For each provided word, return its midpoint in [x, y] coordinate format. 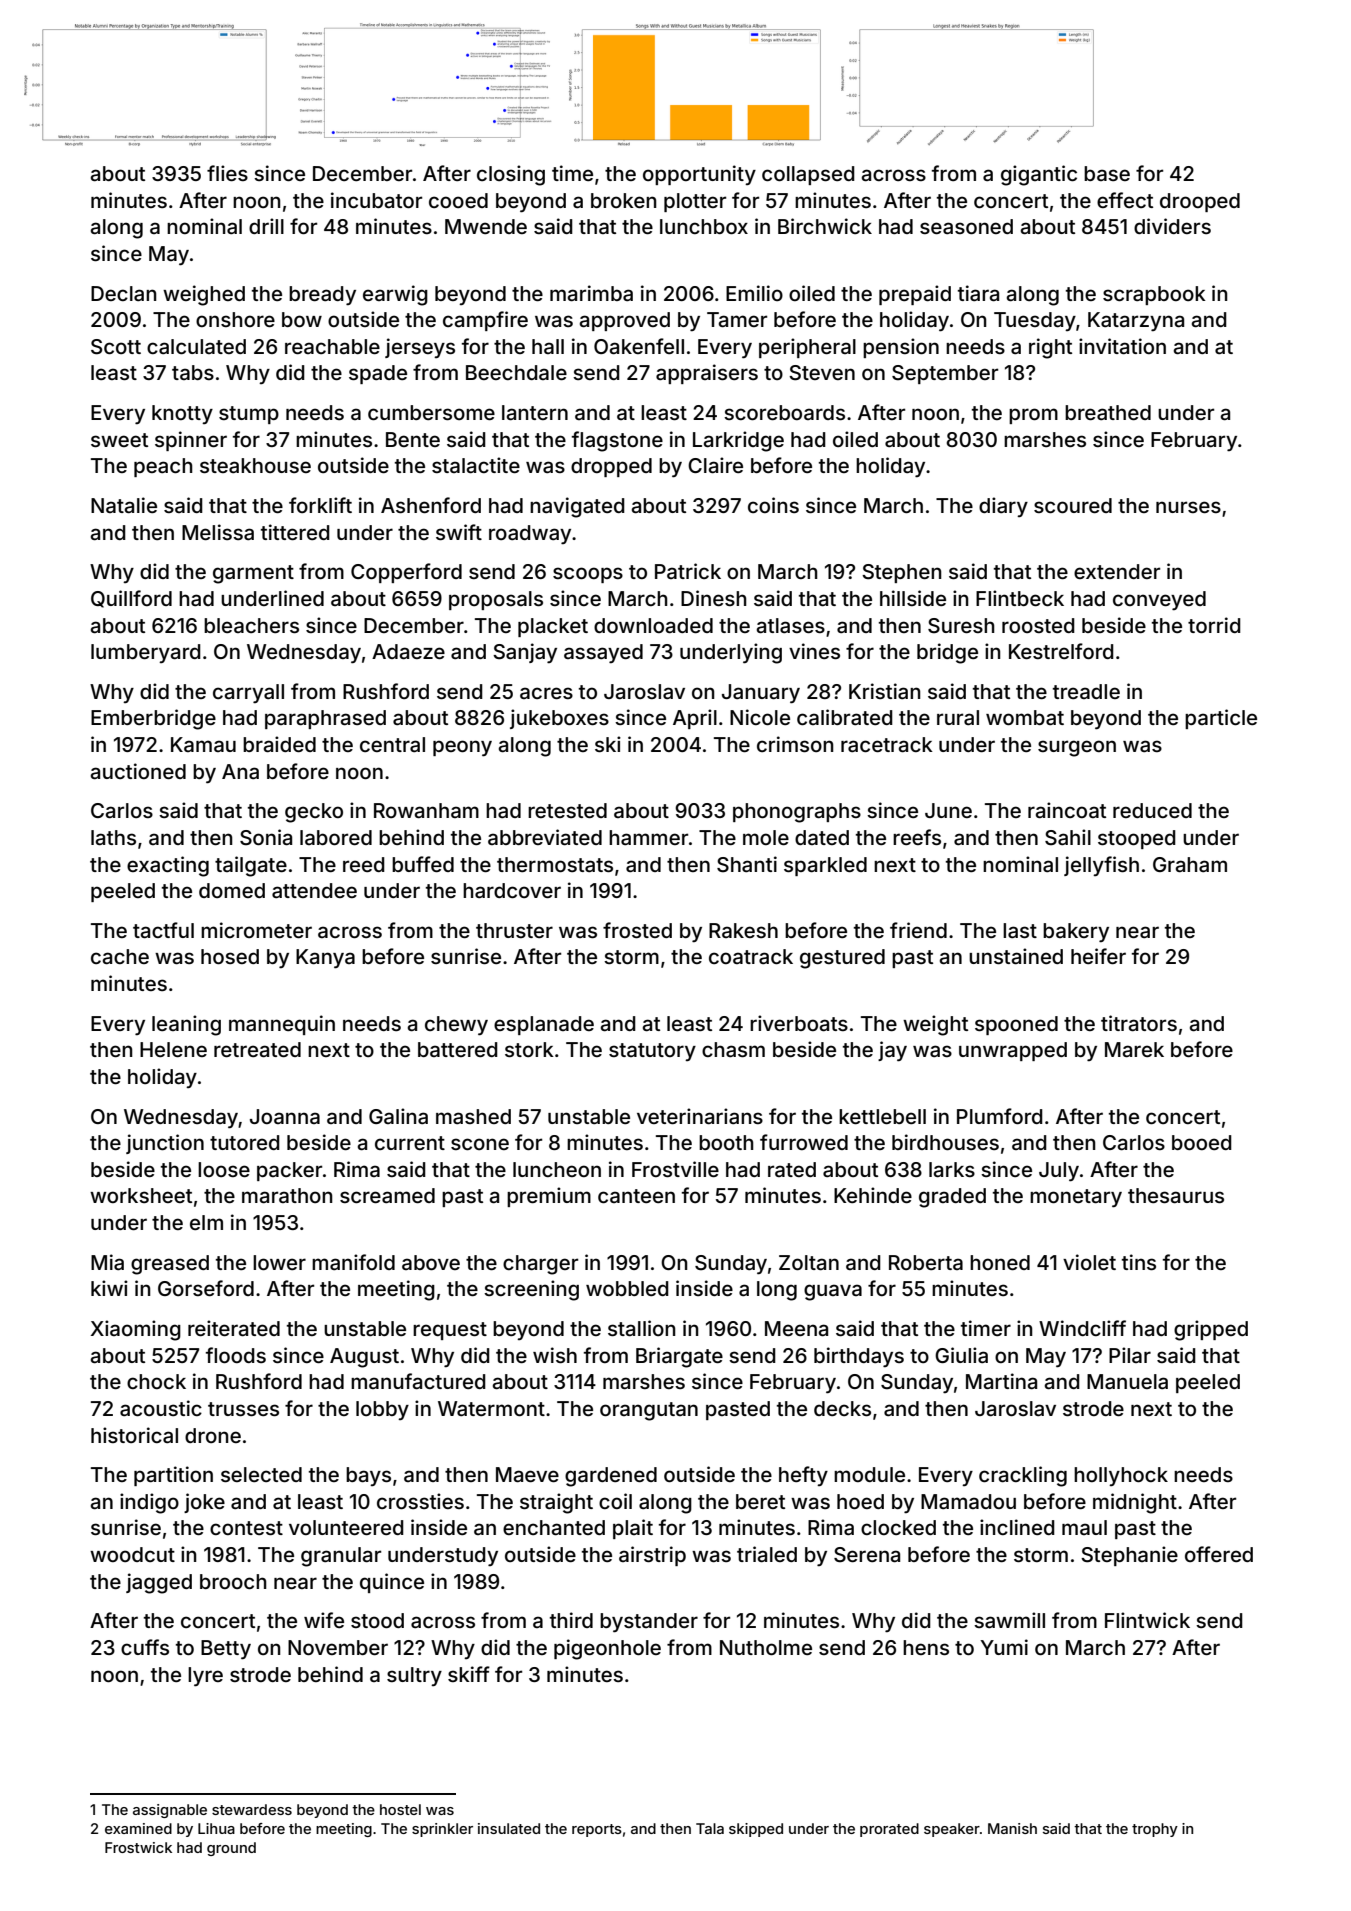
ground [231, 1849]
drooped [1200, 202]
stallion [641, 1328]
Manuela [1127, 1381]
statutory [652, 1052]
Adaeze [408, 651]
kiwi [109, 1288]
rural [958, 717]
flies [227, 173]
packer [289, 1171]
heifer [1098, 956]
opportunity [699, 175]
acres [546, 693]
